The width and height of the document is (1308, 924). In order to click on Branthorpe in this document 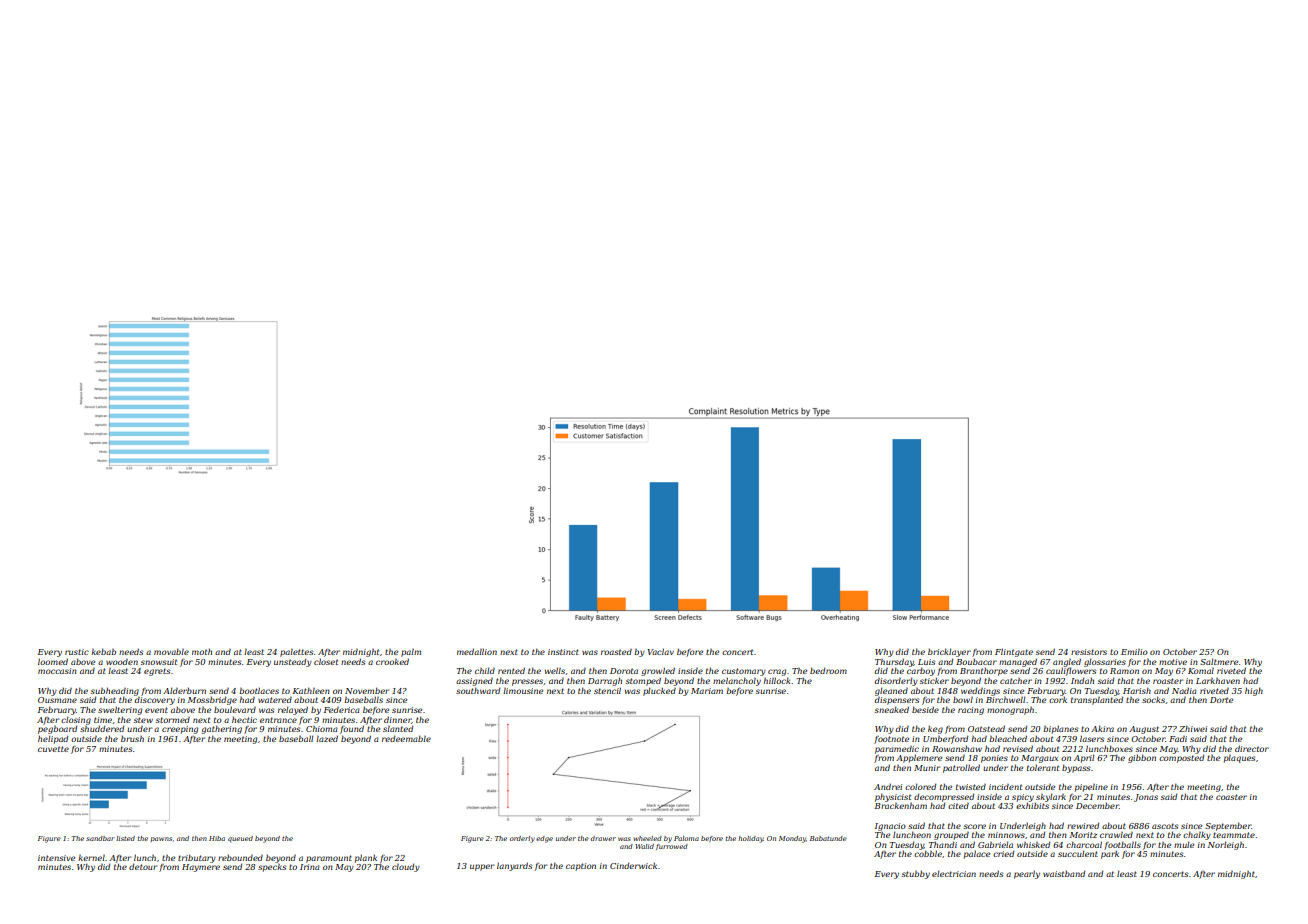, I will do `click(984, 672)`.
